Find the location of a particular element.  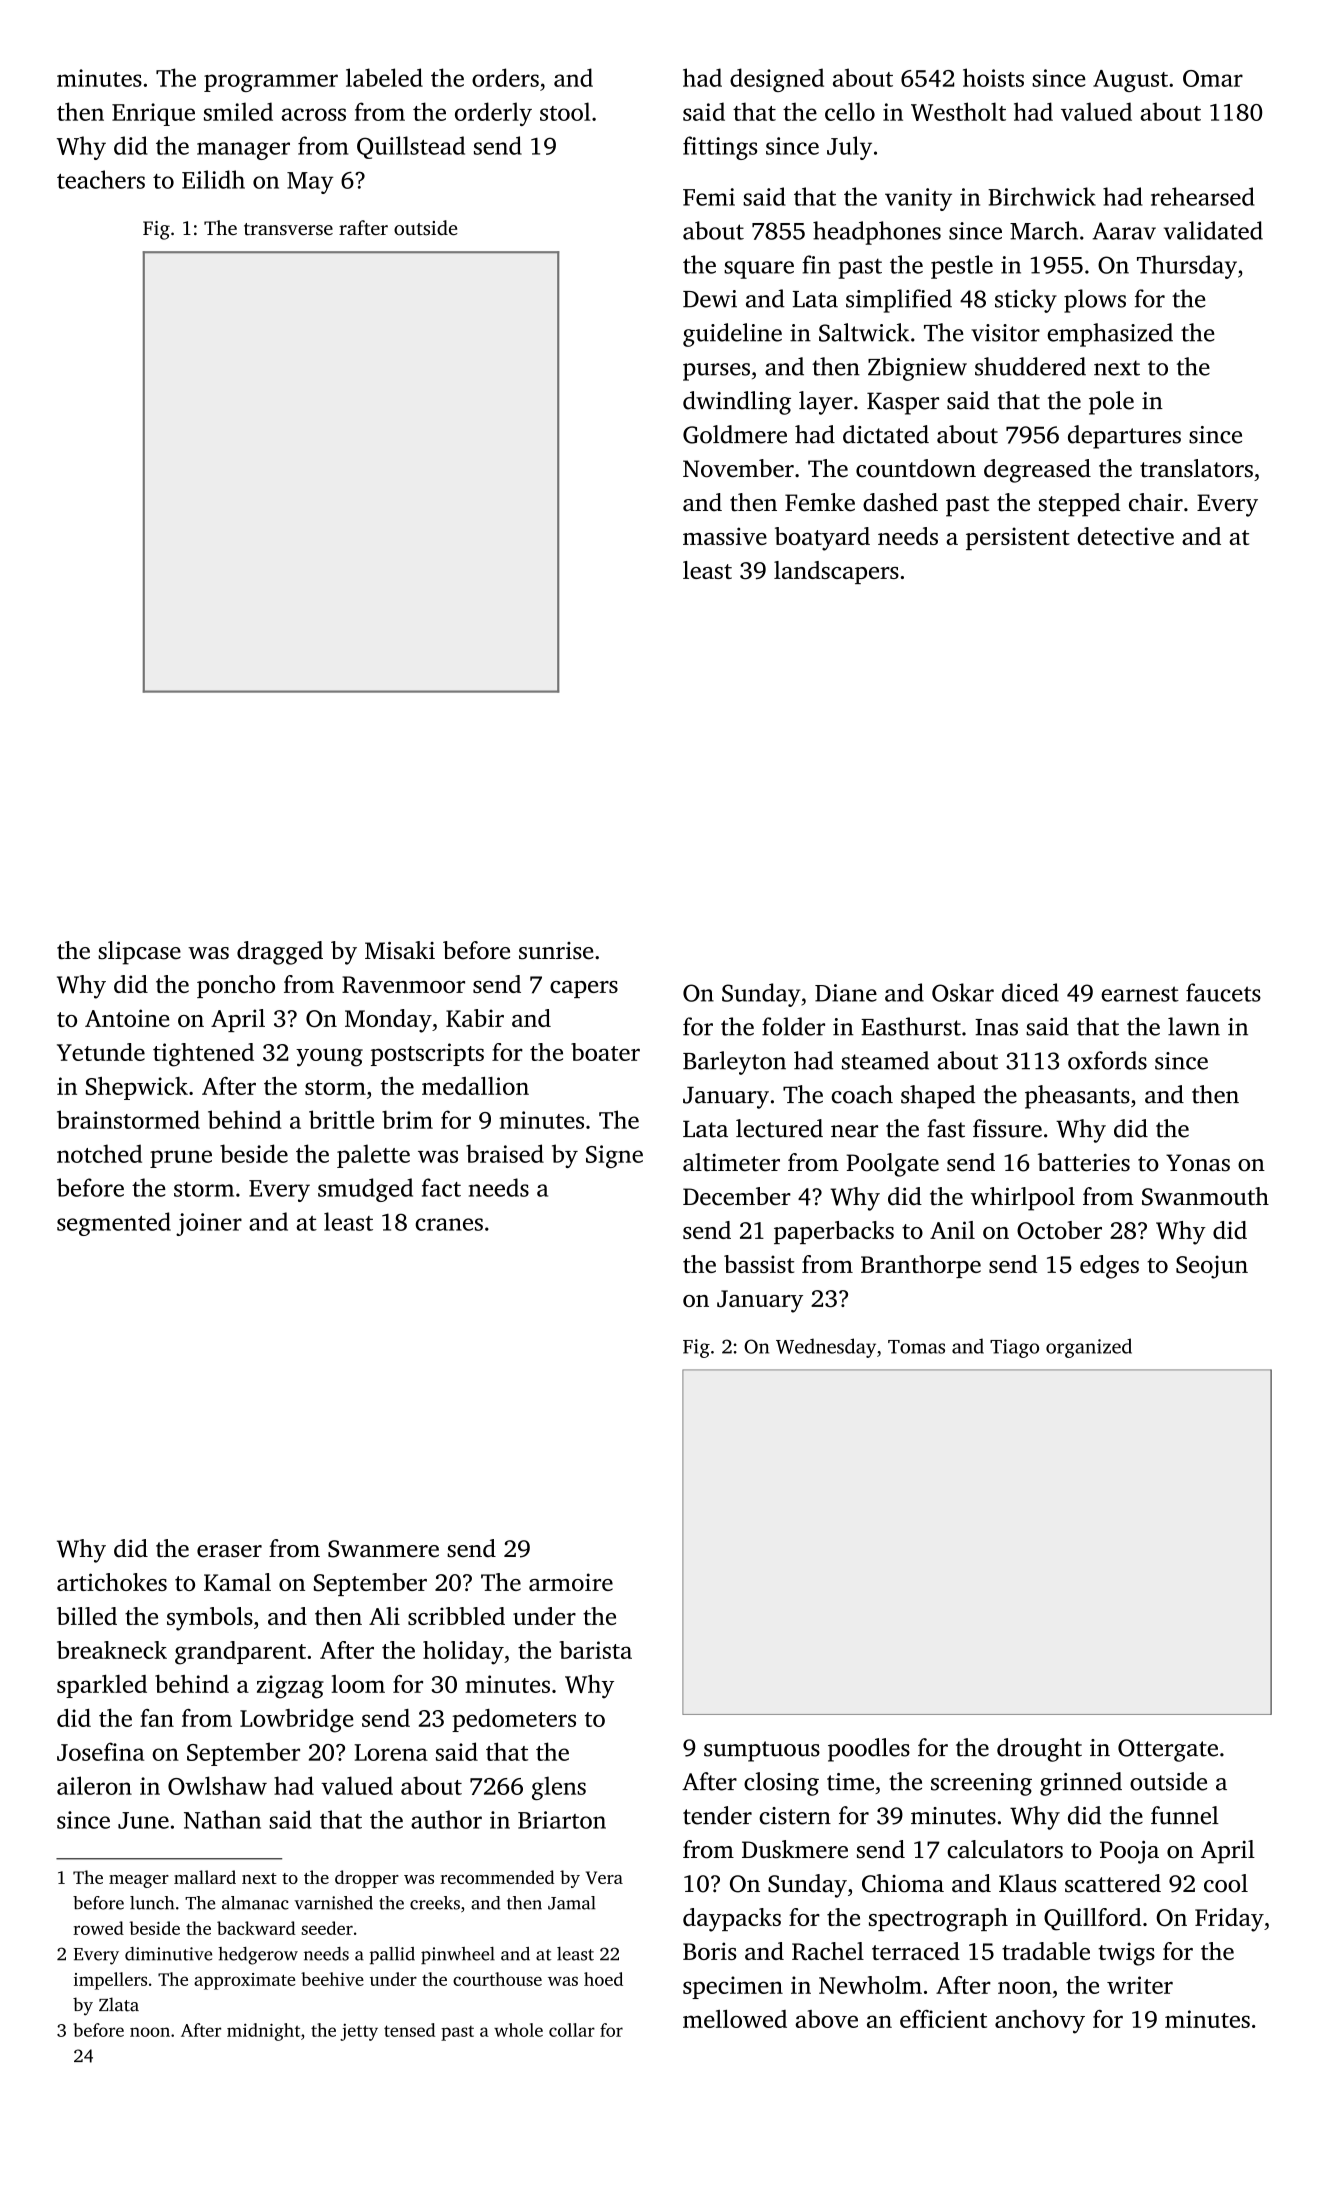

above is located at coordinates (826, 2019).
